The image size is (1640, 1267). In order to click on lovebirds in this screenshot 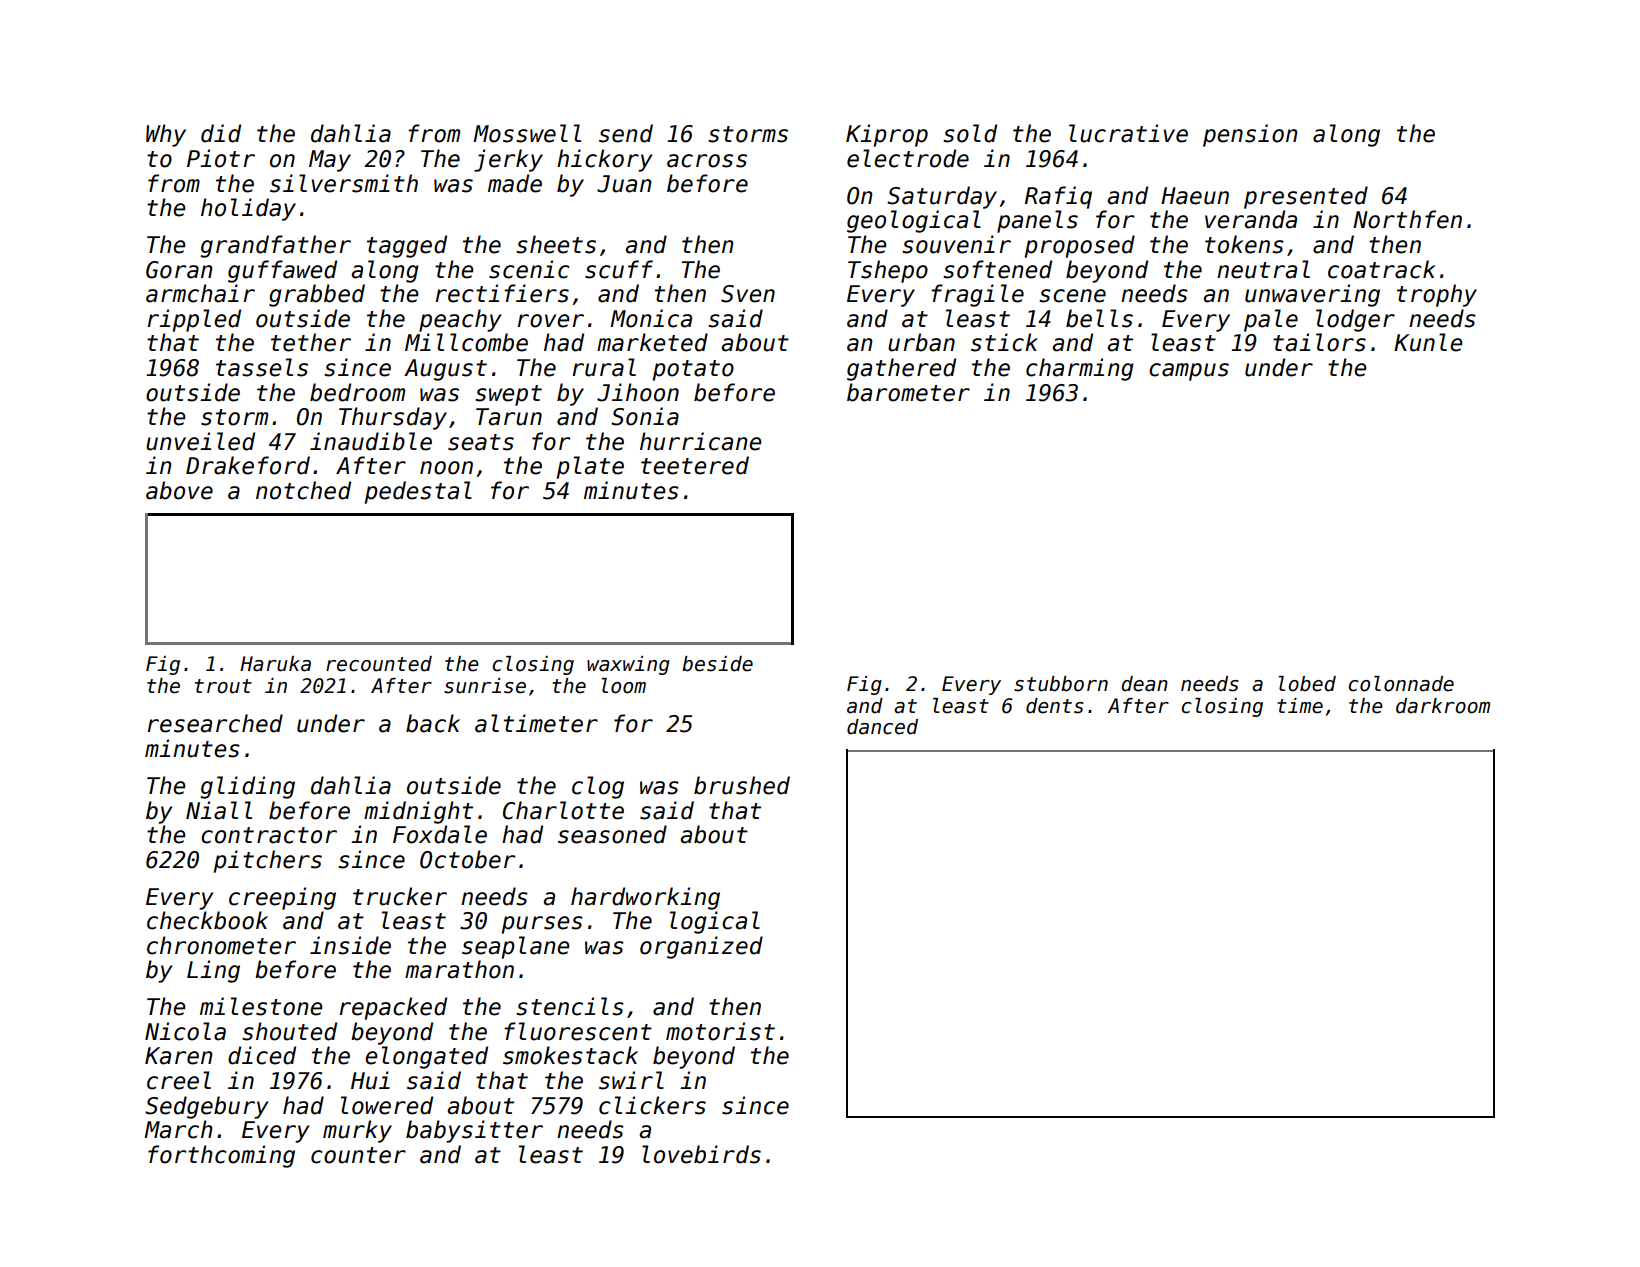, I will do `click(701, 1154)`.
